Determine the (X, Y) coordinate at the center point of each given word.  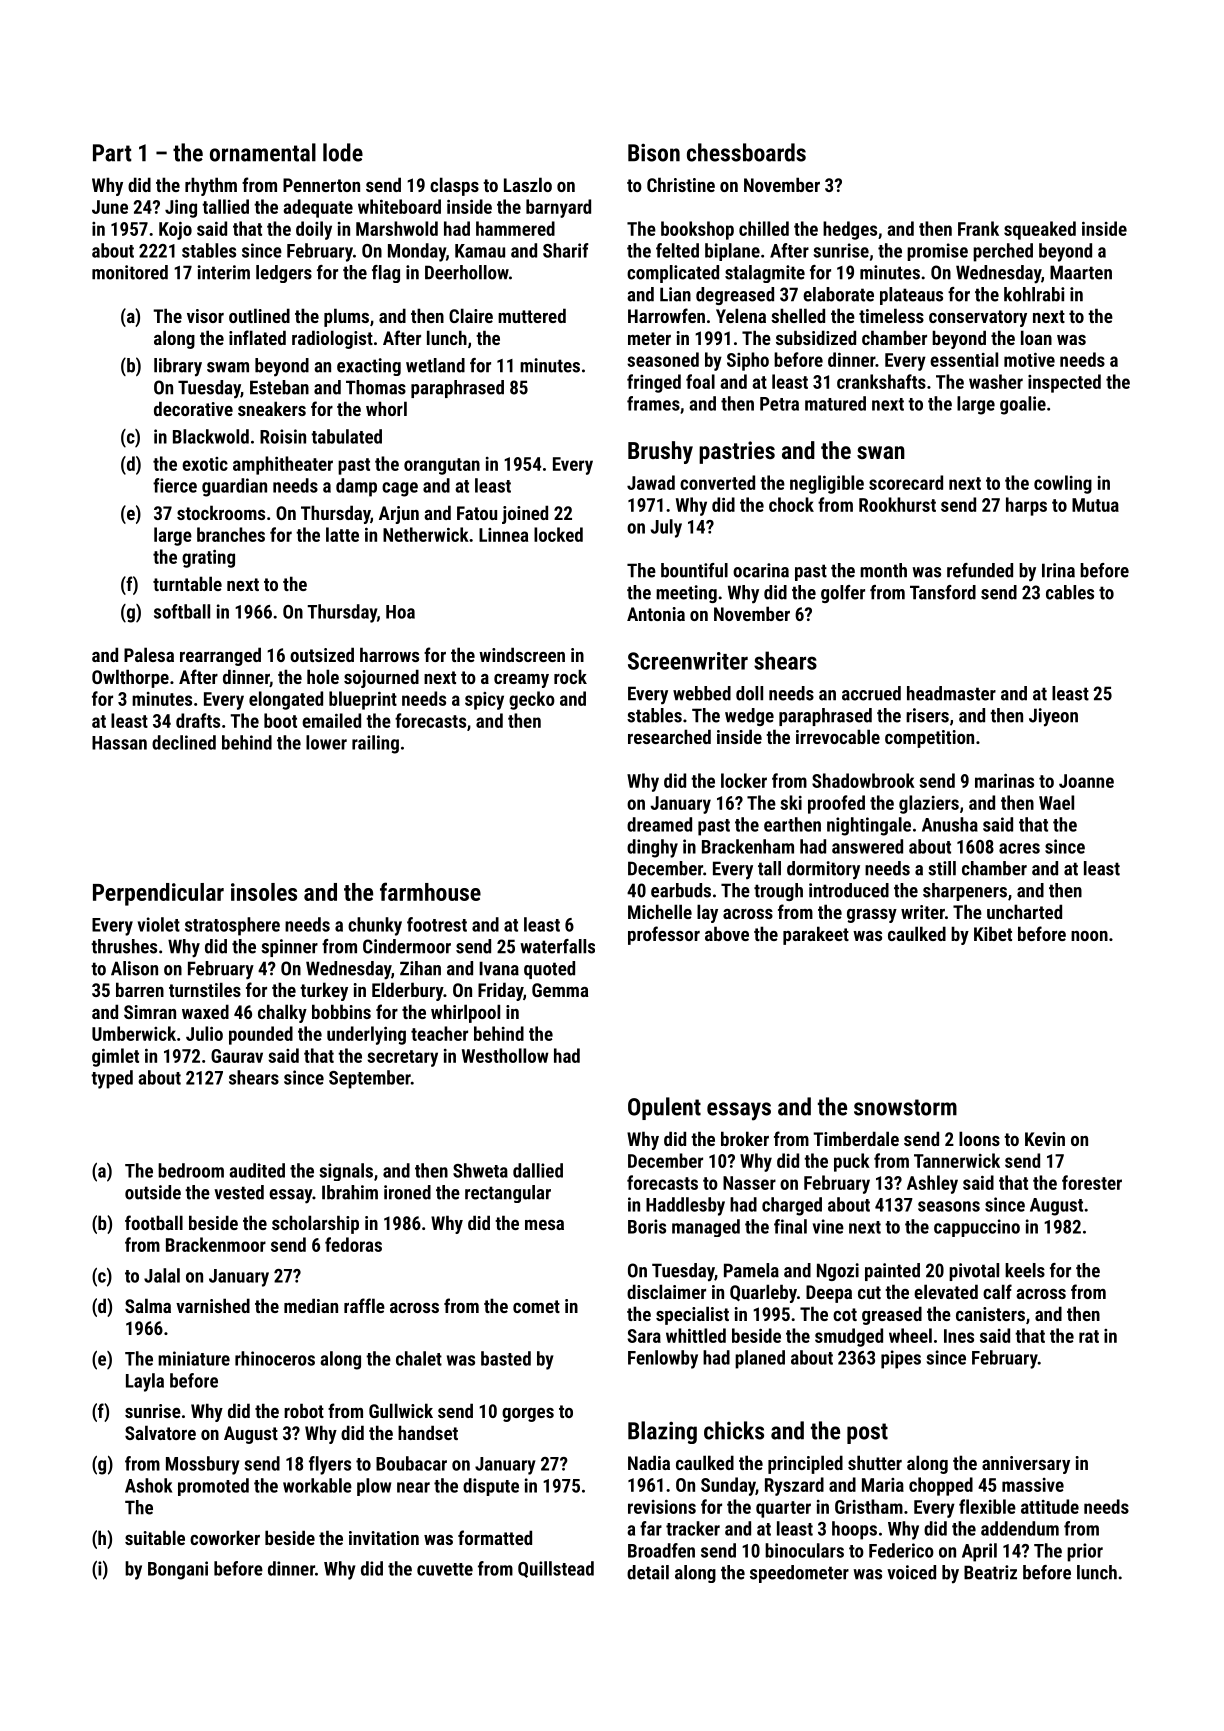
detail (648, 1572)
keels (1025, 1270)
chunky (375, 926)
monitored (130, 272)
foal (700, 381)
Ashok (148, 1485)
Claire (471, 315)
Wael (1056, 802)
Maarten (1081, 272)
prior (1085, 1552)
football (154, 1222)
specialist (692, 1315)
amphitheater (283, 465)
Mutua (1095, 505)
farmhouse (430, 891)
